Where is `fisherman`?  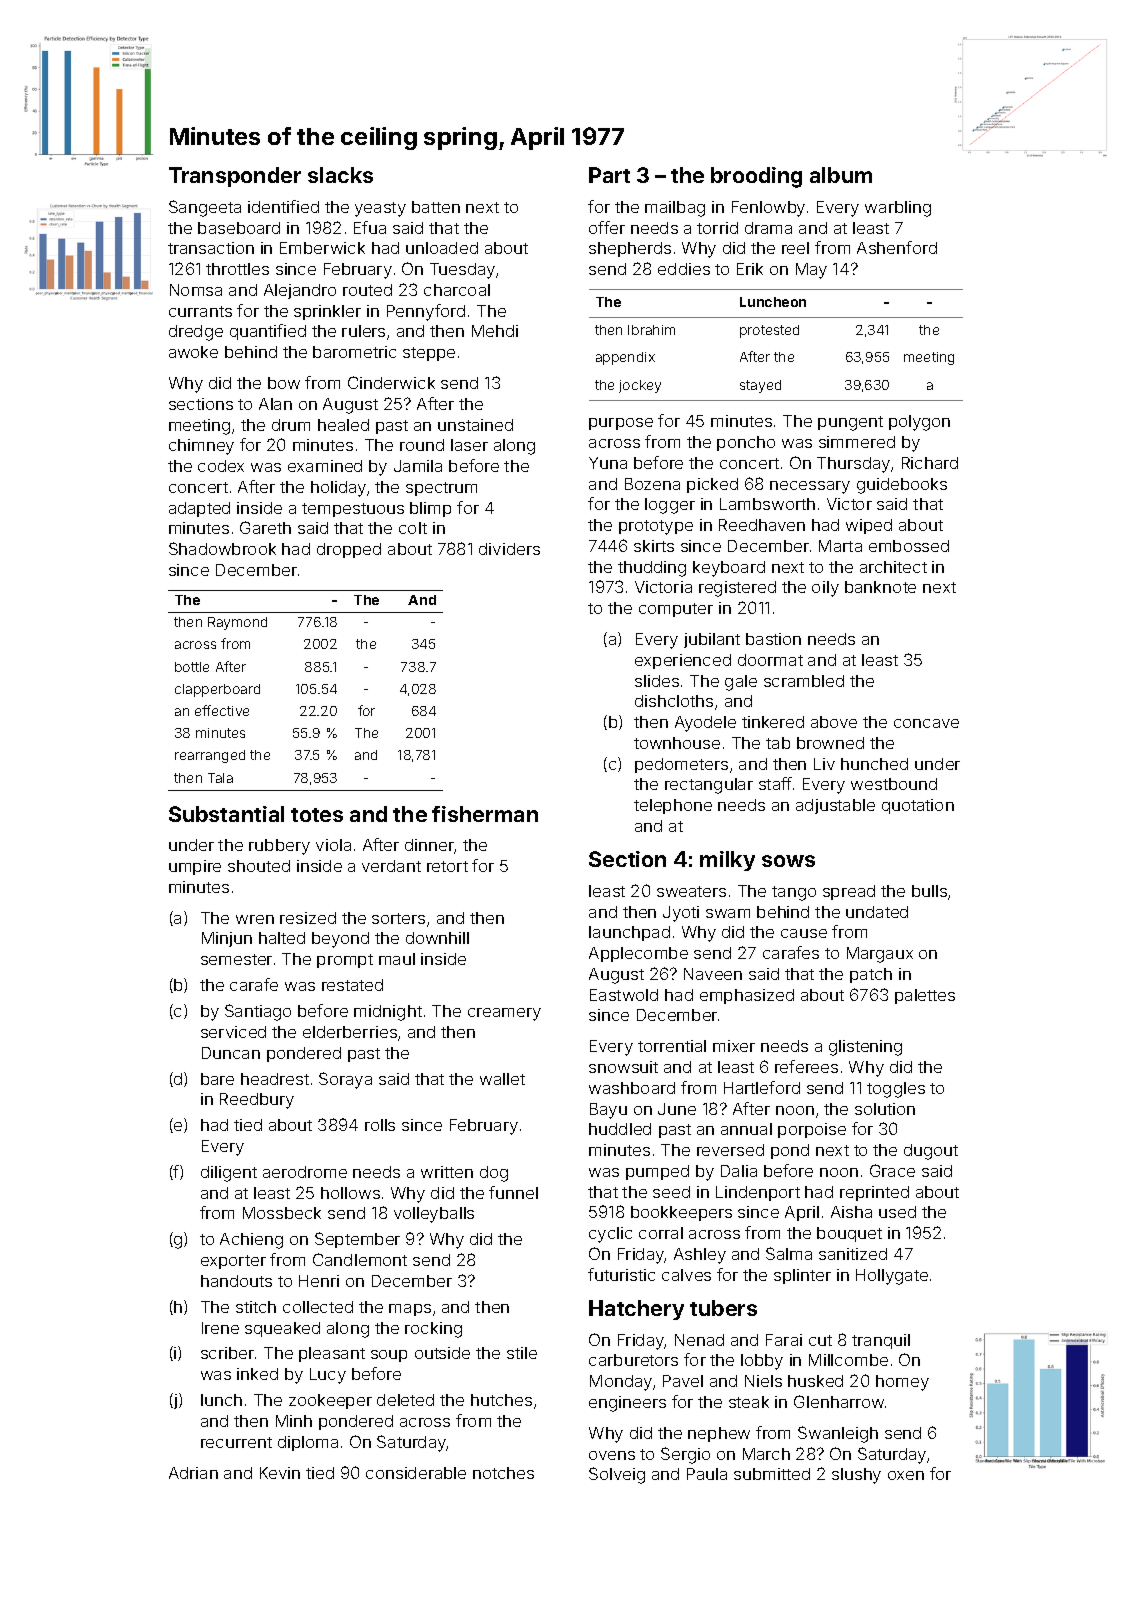
fisherman is located at coordinates (485, 814).
